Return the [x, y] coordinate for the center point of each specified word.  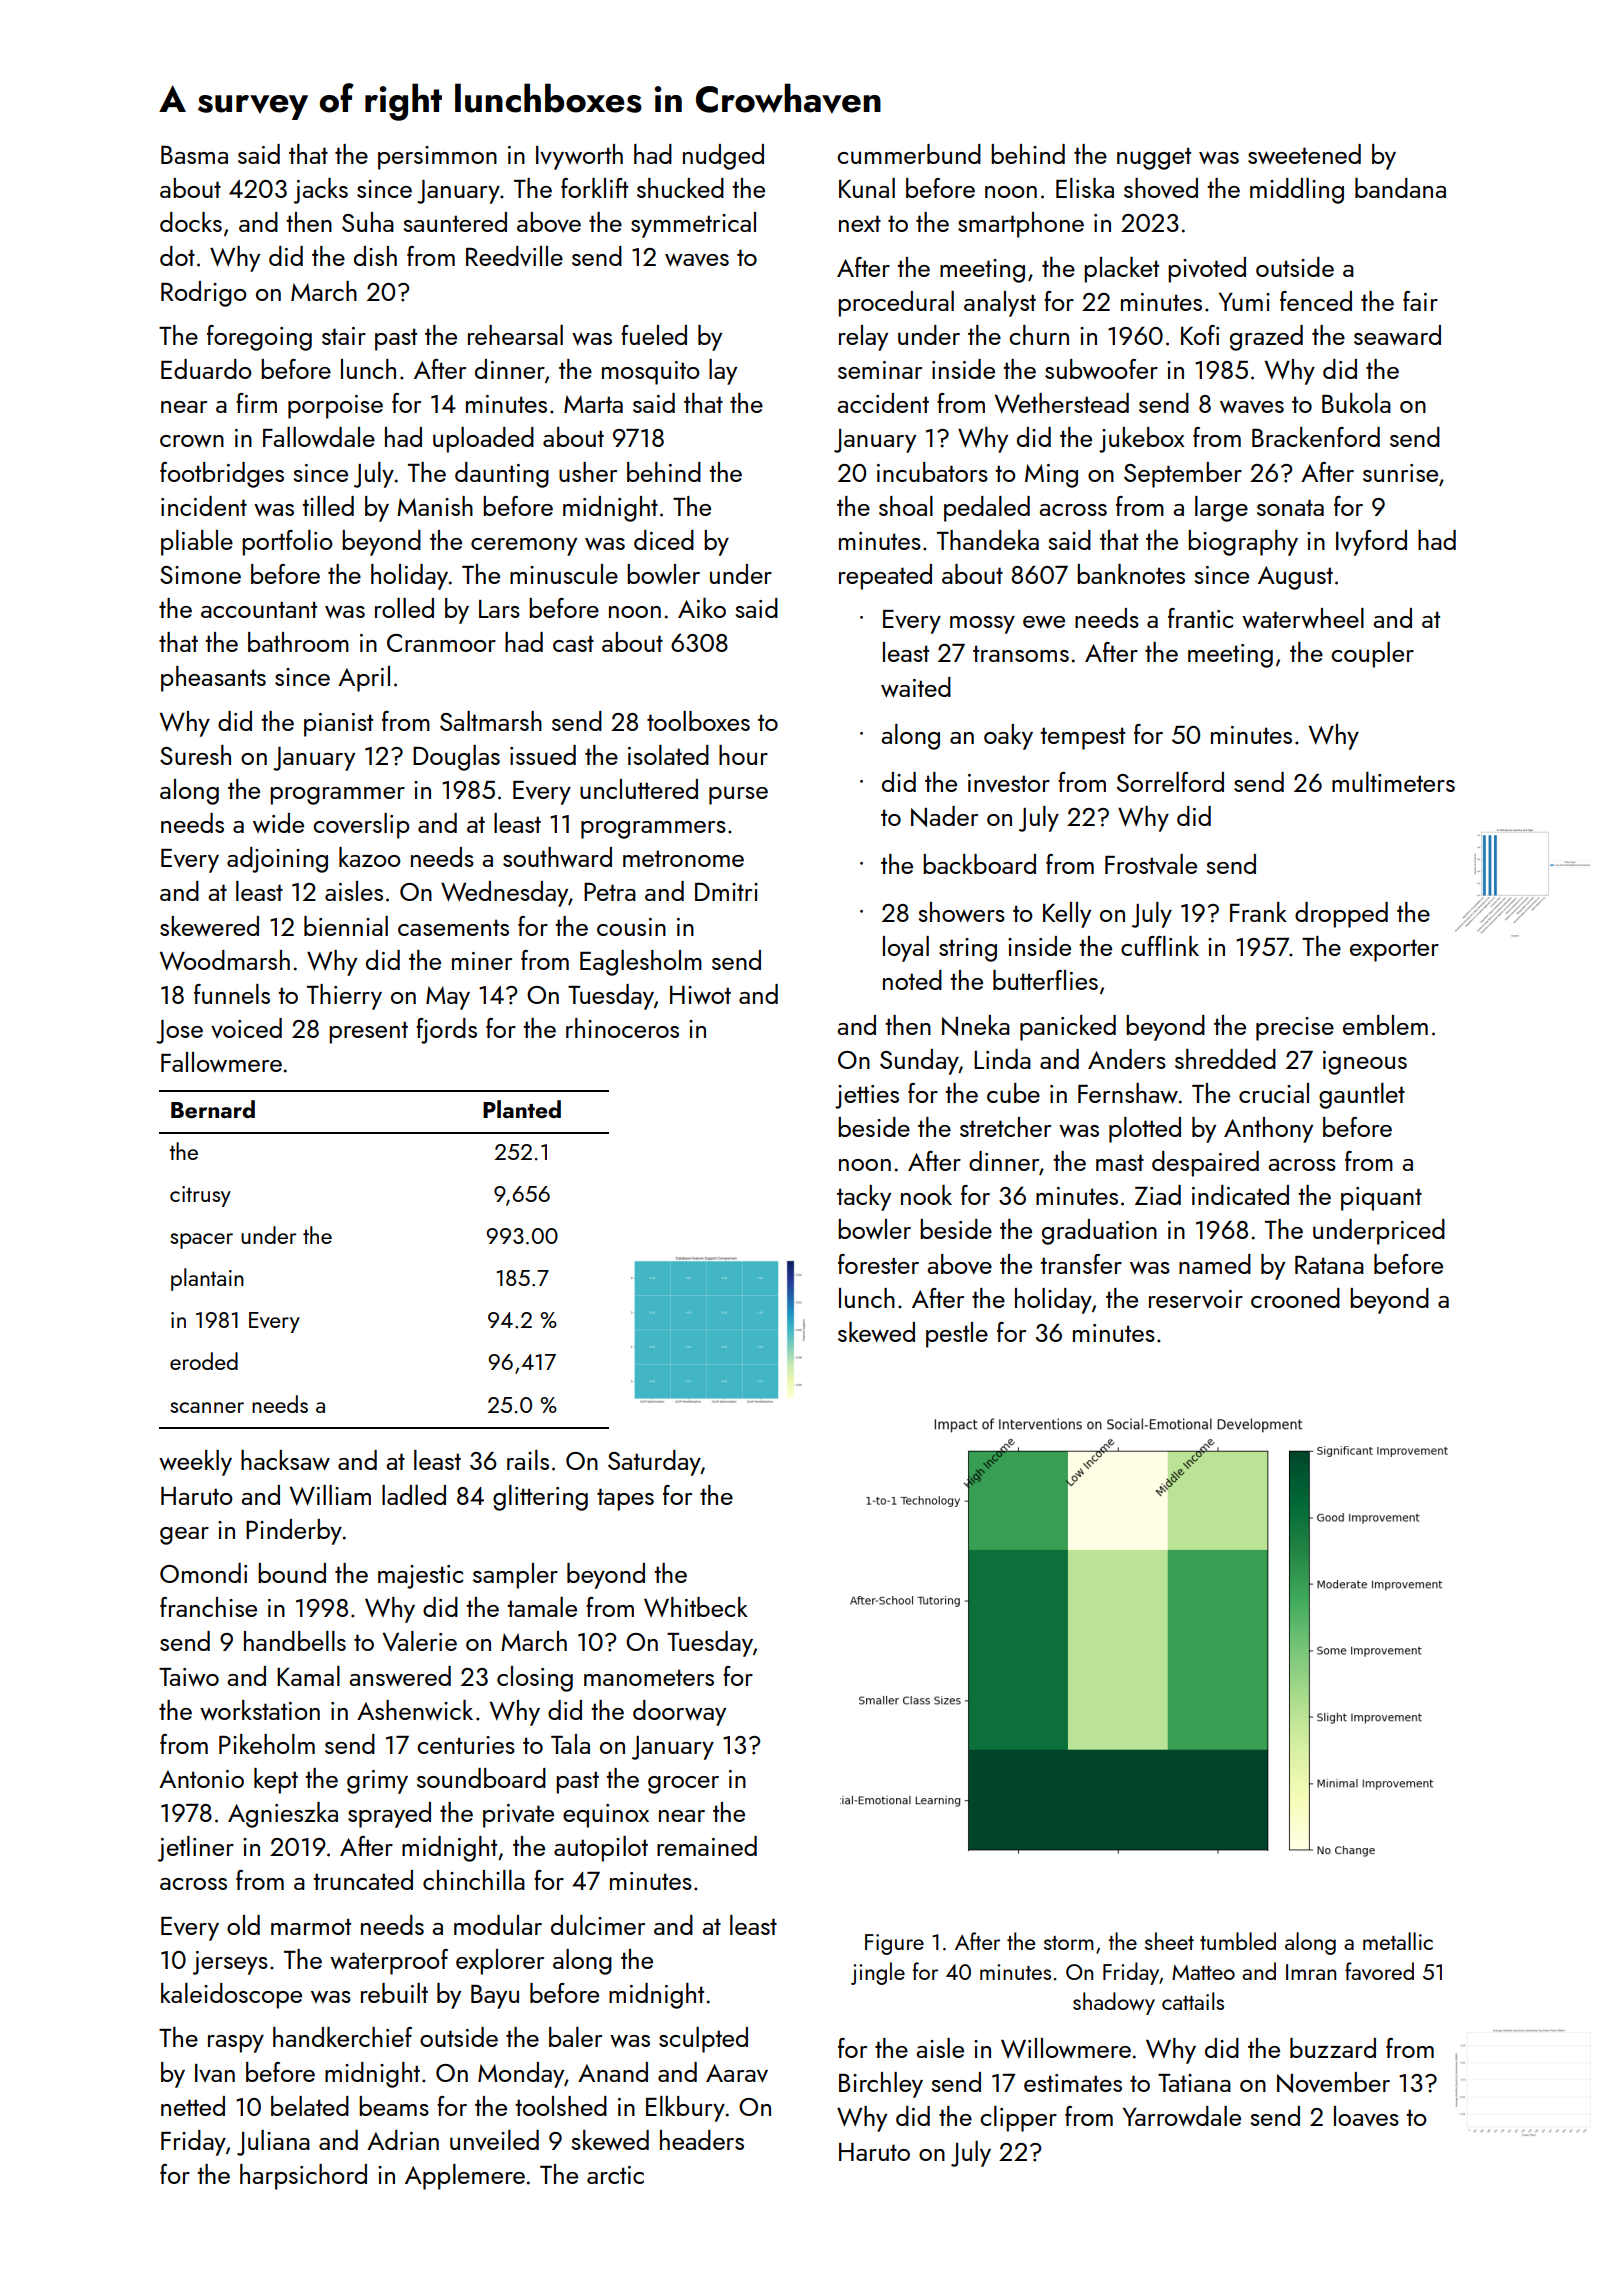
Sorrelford [1170, 782]
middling [1297, 191]
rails [528, 1460]
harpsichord [303, 2177]
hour [743, 755]
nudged [723, 157]
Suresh [195, 755]
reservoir [1196, 1299]
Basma [194, 155]
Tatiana [1194, 2083]
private [518, 1816]
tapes [625, 1499]
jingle [878, 1973]
